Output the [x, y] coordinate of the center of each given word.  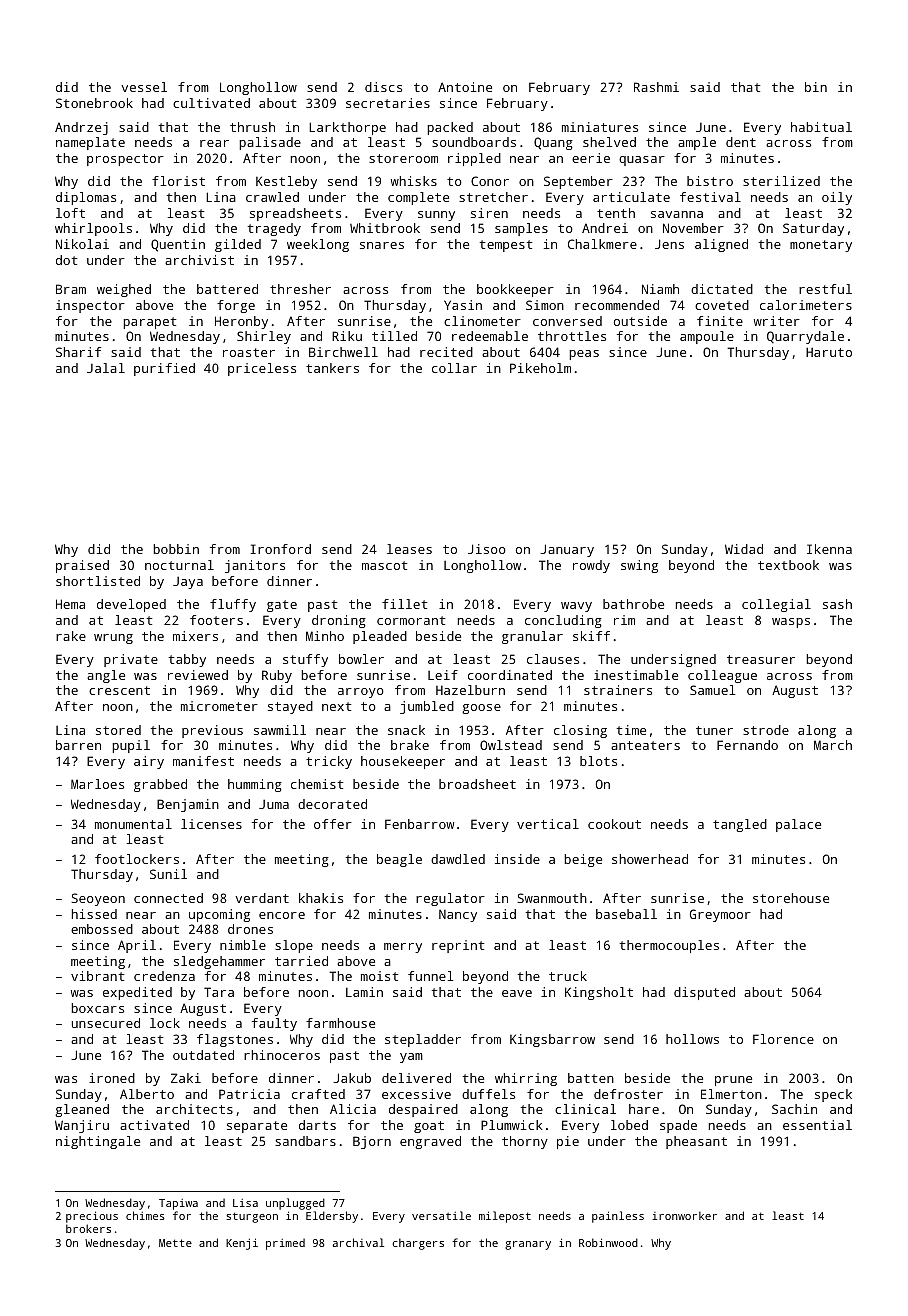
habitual [821, 127]
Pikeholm [540, 368]
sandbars [305, 1141]
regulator [450, 899]
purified [164, 369]
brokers [88, 1228]
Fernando [747, 745]
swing [639, 566]
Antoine [465, 87]
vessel [144, 87]
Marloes [97, 784]
